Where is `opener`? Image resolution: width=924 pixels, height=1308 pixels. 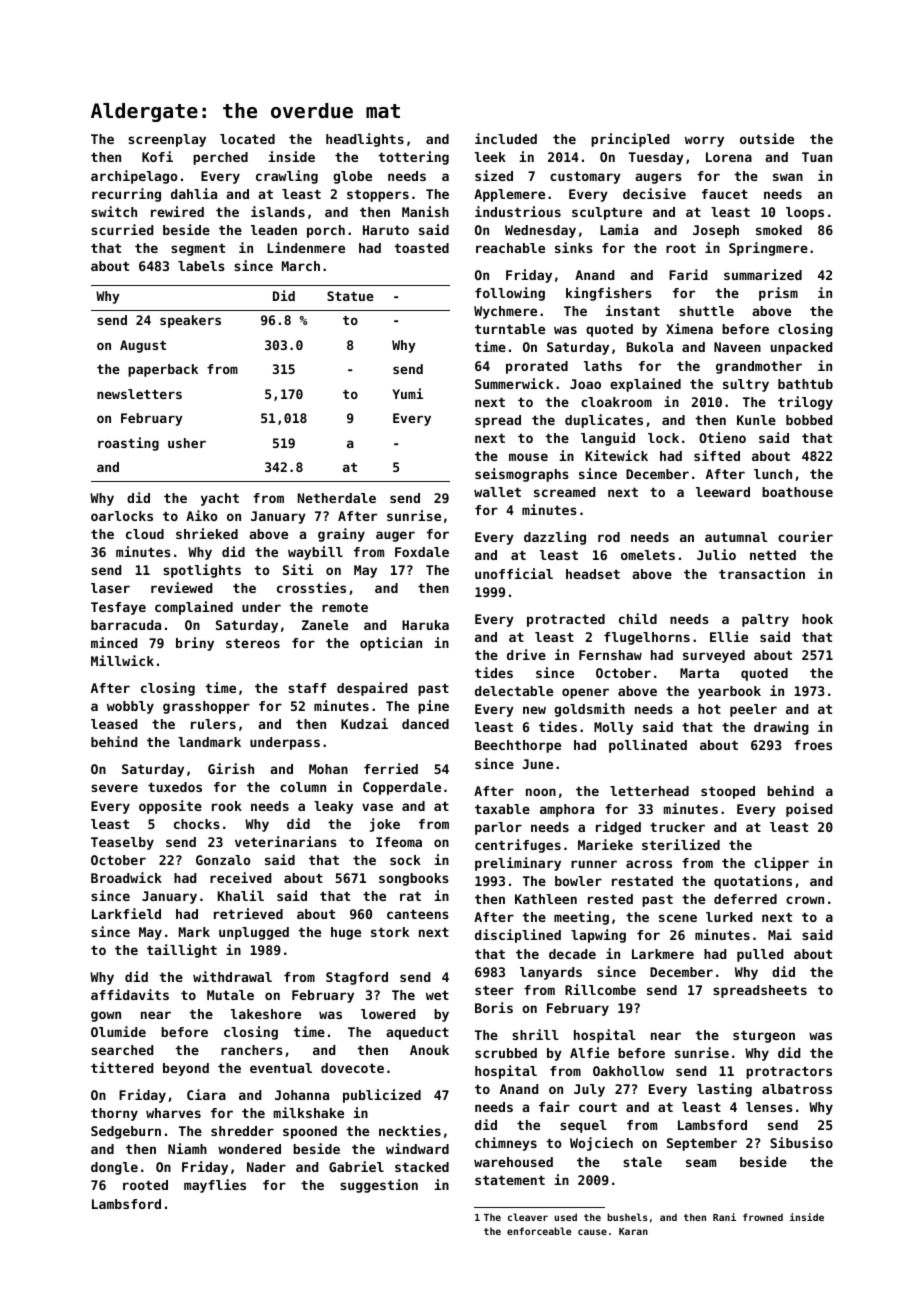 opener is located at coordinates (585, 693).
